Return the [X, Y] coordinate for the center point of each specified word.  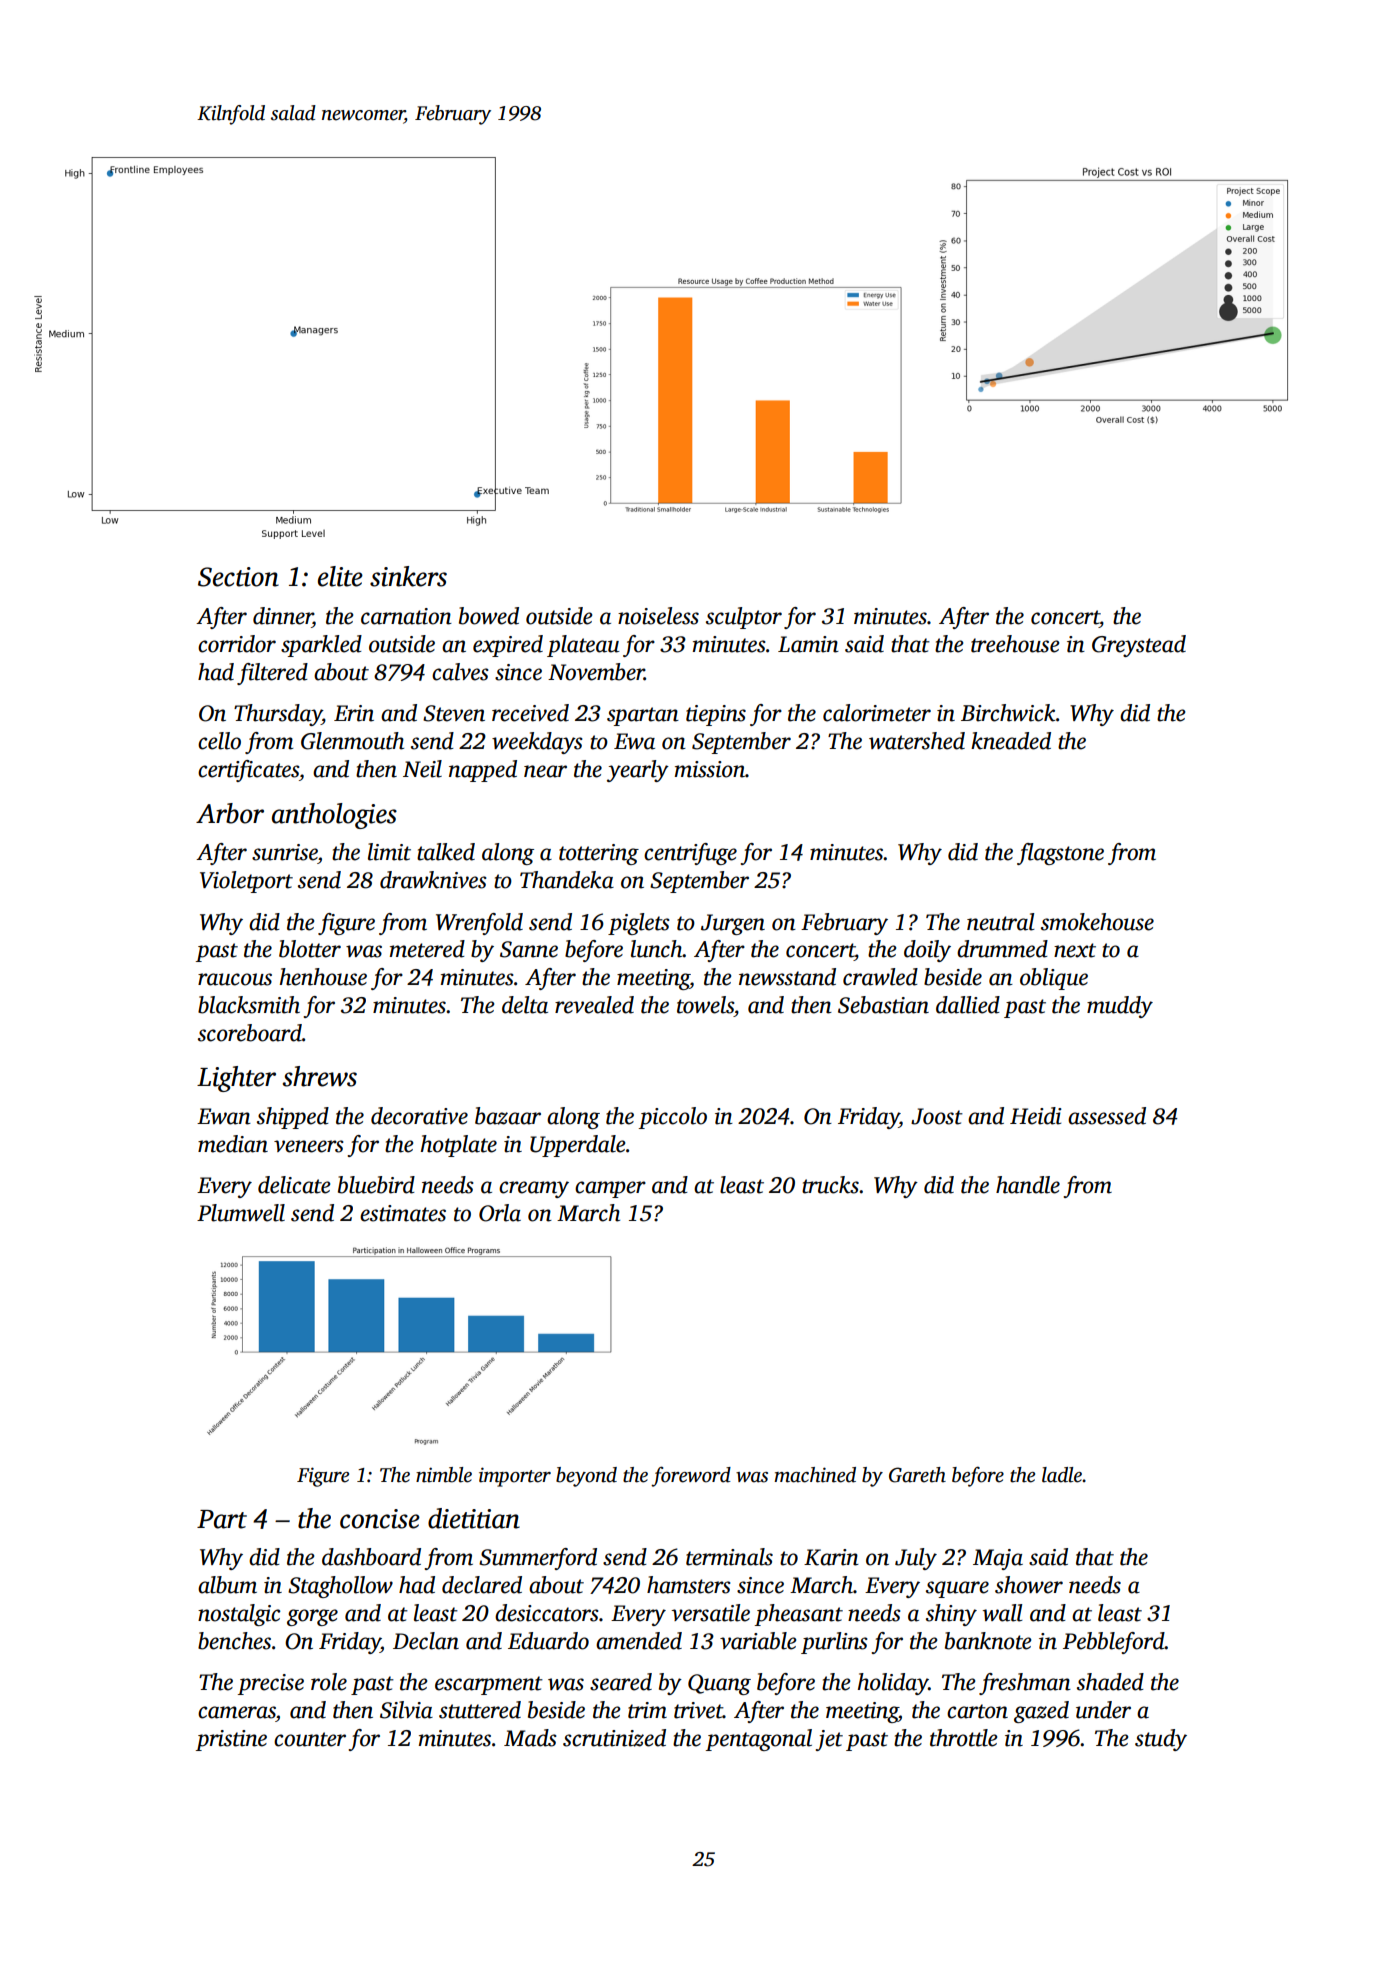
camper [610, 1189]
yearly [638, 771]
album [227, 1585]
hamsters [689, 1585]
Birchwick [1008, 713]
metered [427, 949]
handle [1028, 1185]
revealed [594, 1005]
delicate [294, 1185]
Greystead [1139, 646]
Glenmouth [352, 741]
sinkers [408, 576]
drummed [1002, 949]
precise [271, 1684]
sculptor [744, 618]
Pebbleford [1114, 1643]
